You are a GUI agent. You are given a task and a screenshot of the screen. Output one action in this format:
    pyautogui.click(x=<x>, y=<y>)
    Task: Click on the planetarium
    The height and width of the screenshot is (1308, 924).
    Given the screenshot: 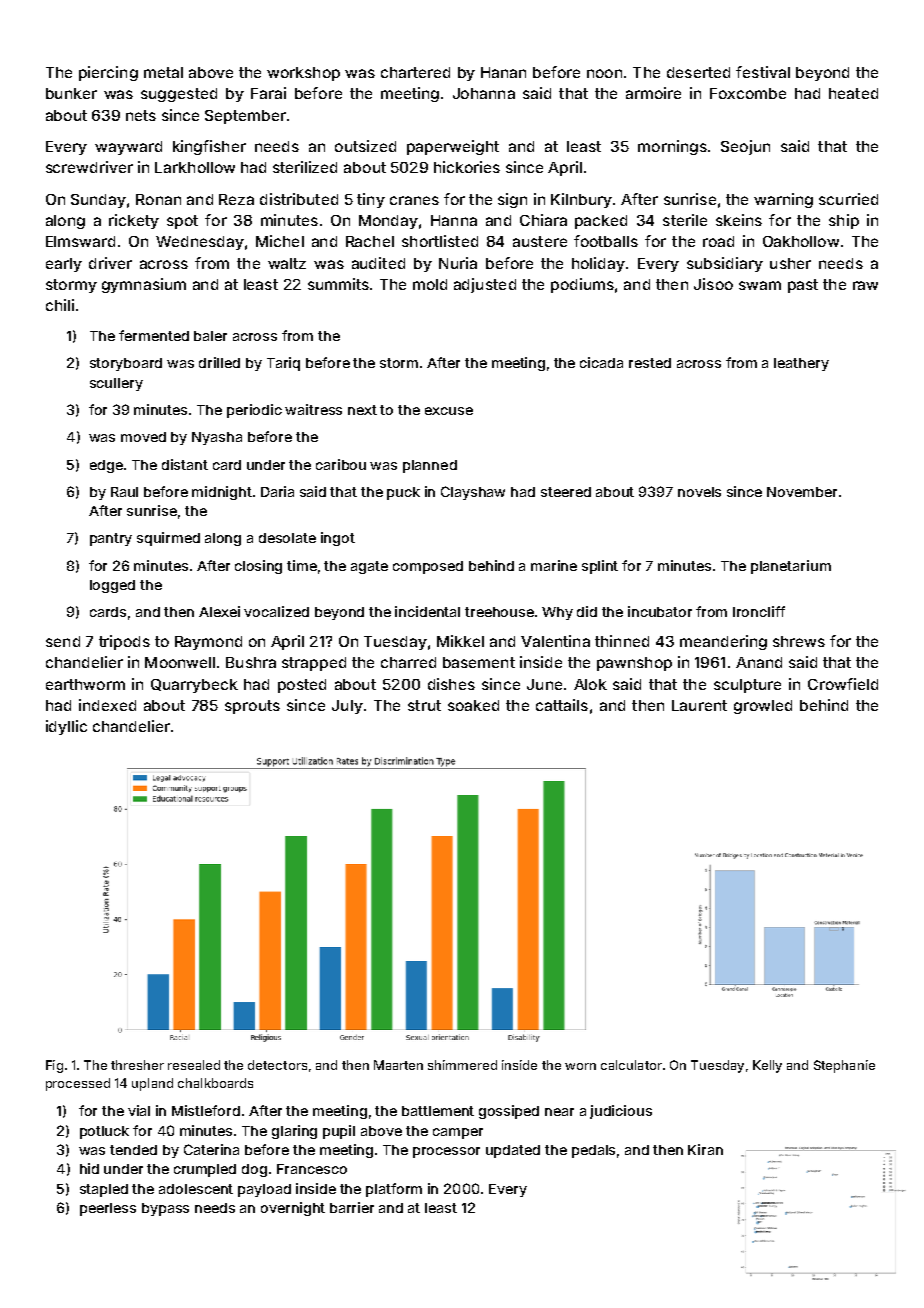 What is the action you would take?
    pyautogui.click(x=791, y=567)
